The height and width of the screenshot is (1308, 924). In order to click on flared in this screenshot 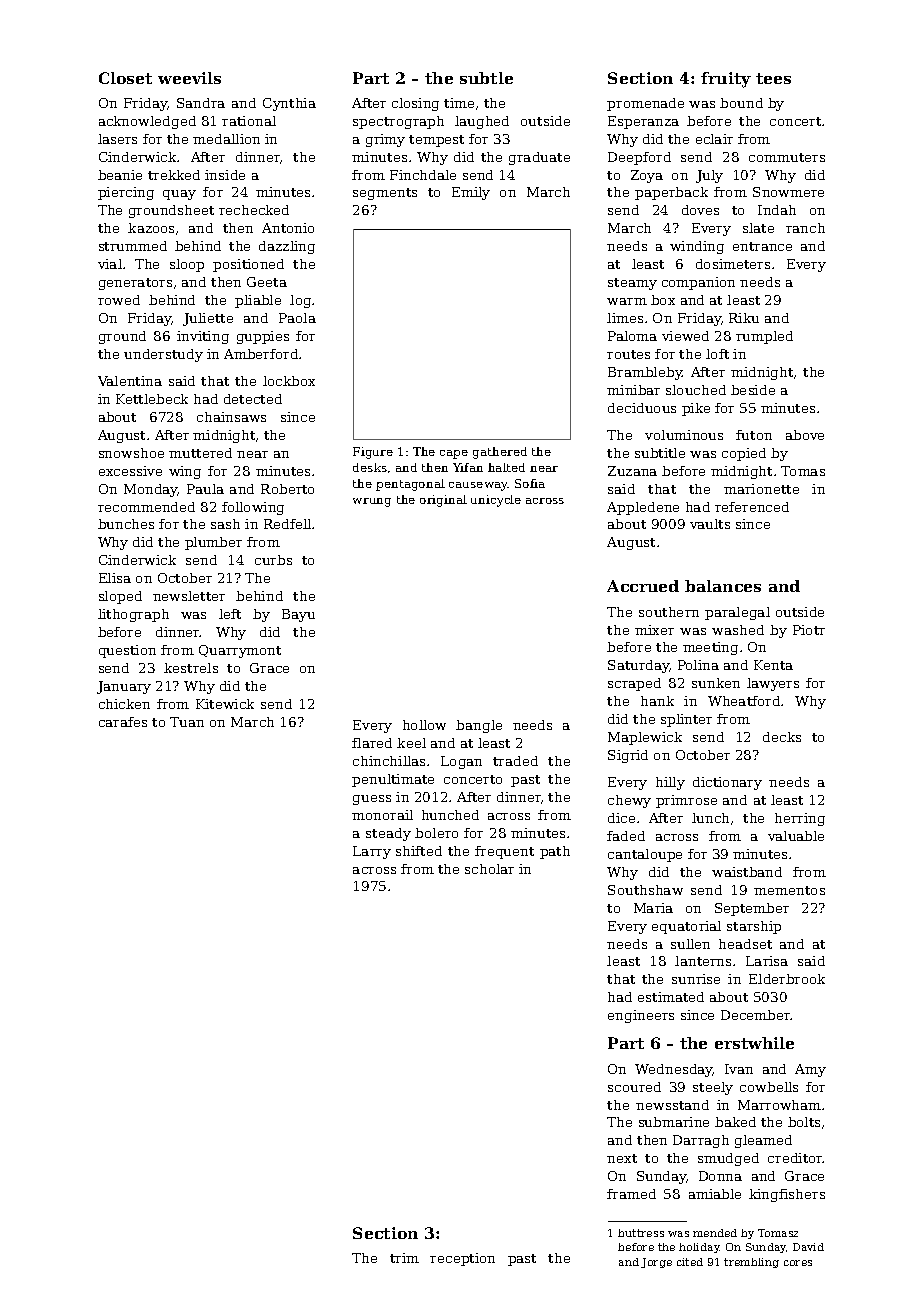, I will do `click(372, 743)`.
